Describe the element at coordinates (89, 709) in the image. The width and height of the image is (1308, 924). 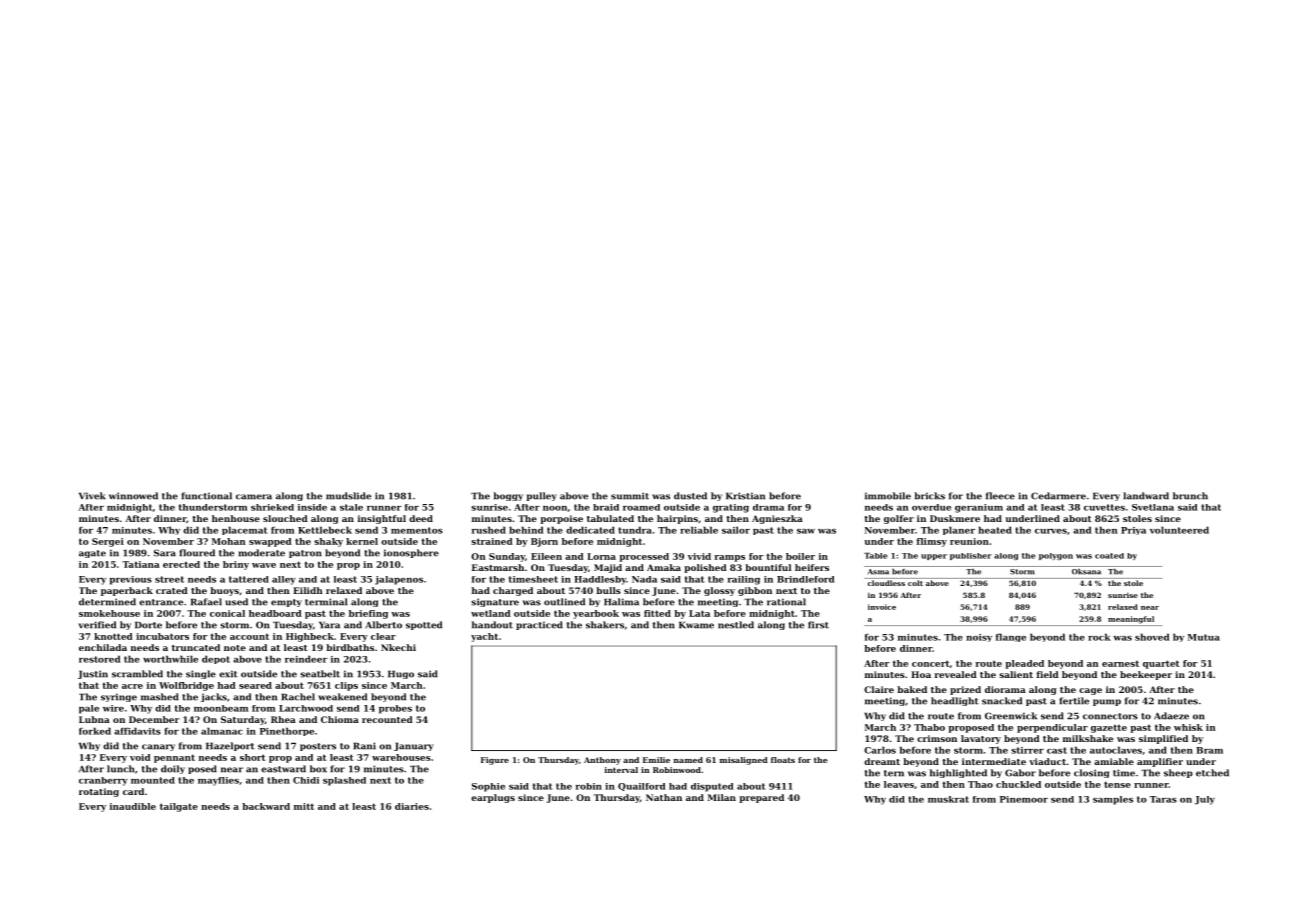
I see `pale` at that location.
